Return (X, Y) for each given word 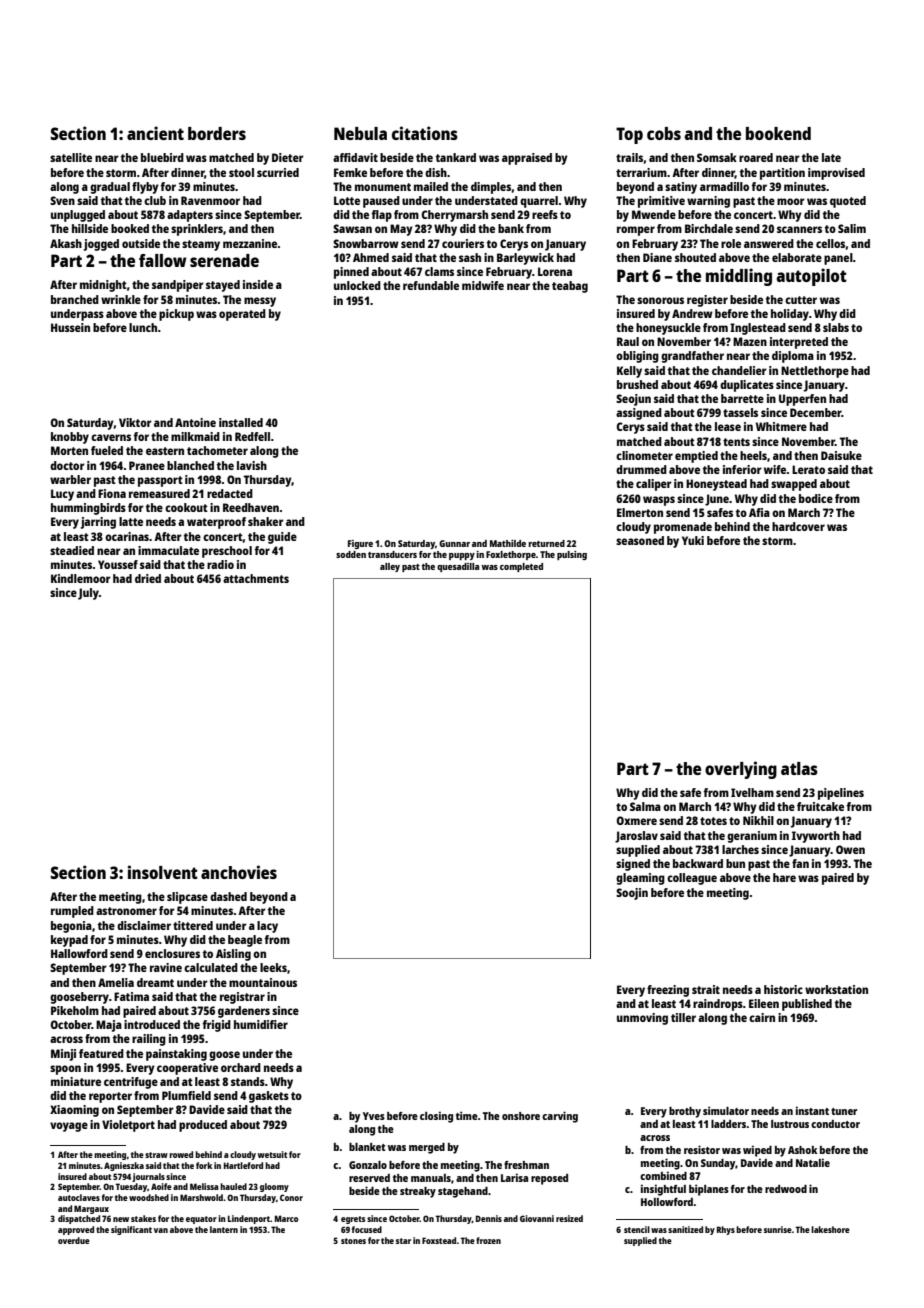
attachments (256, 578)
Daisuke (841, 455)
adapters (190, 216)
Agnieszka (124, 1166)
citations (425, 133)
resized (569, 1218)
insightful (663, 1190)
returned (546, 543)
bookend (778, 133)
